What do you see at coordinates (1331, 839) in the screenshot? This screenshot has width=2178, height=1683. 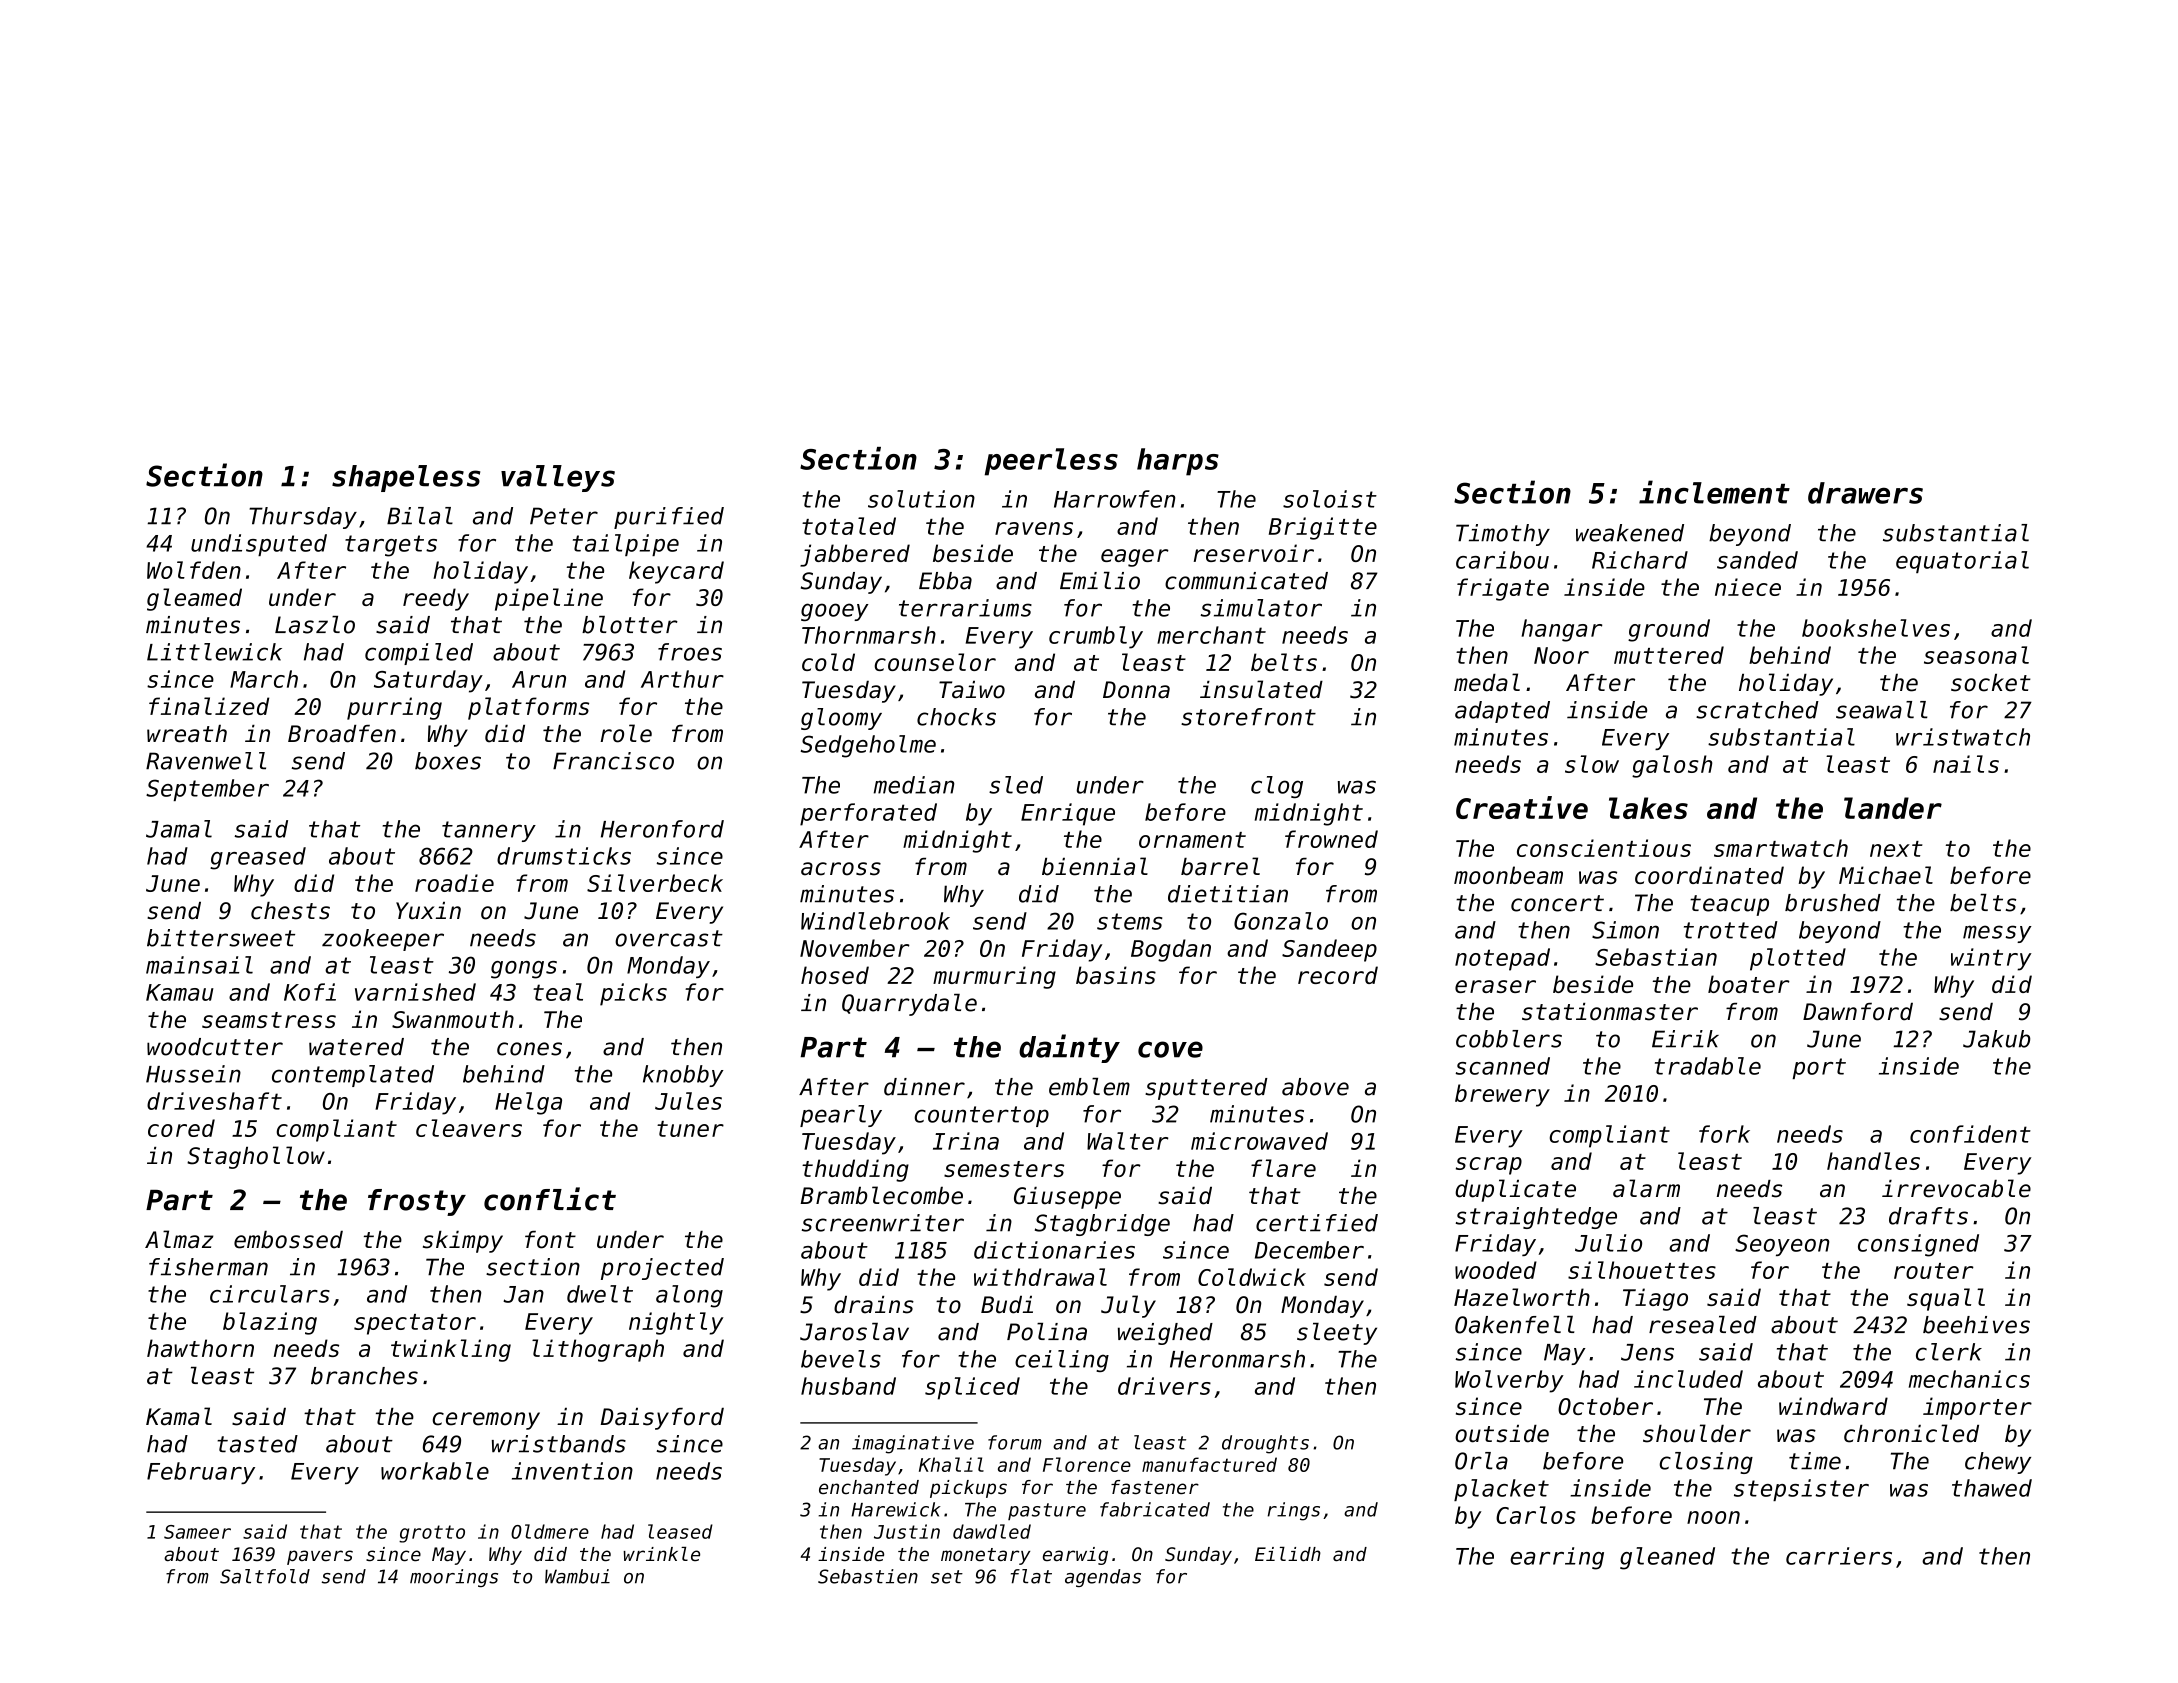 I see `frowned` at bounding box center [1331, 839].
